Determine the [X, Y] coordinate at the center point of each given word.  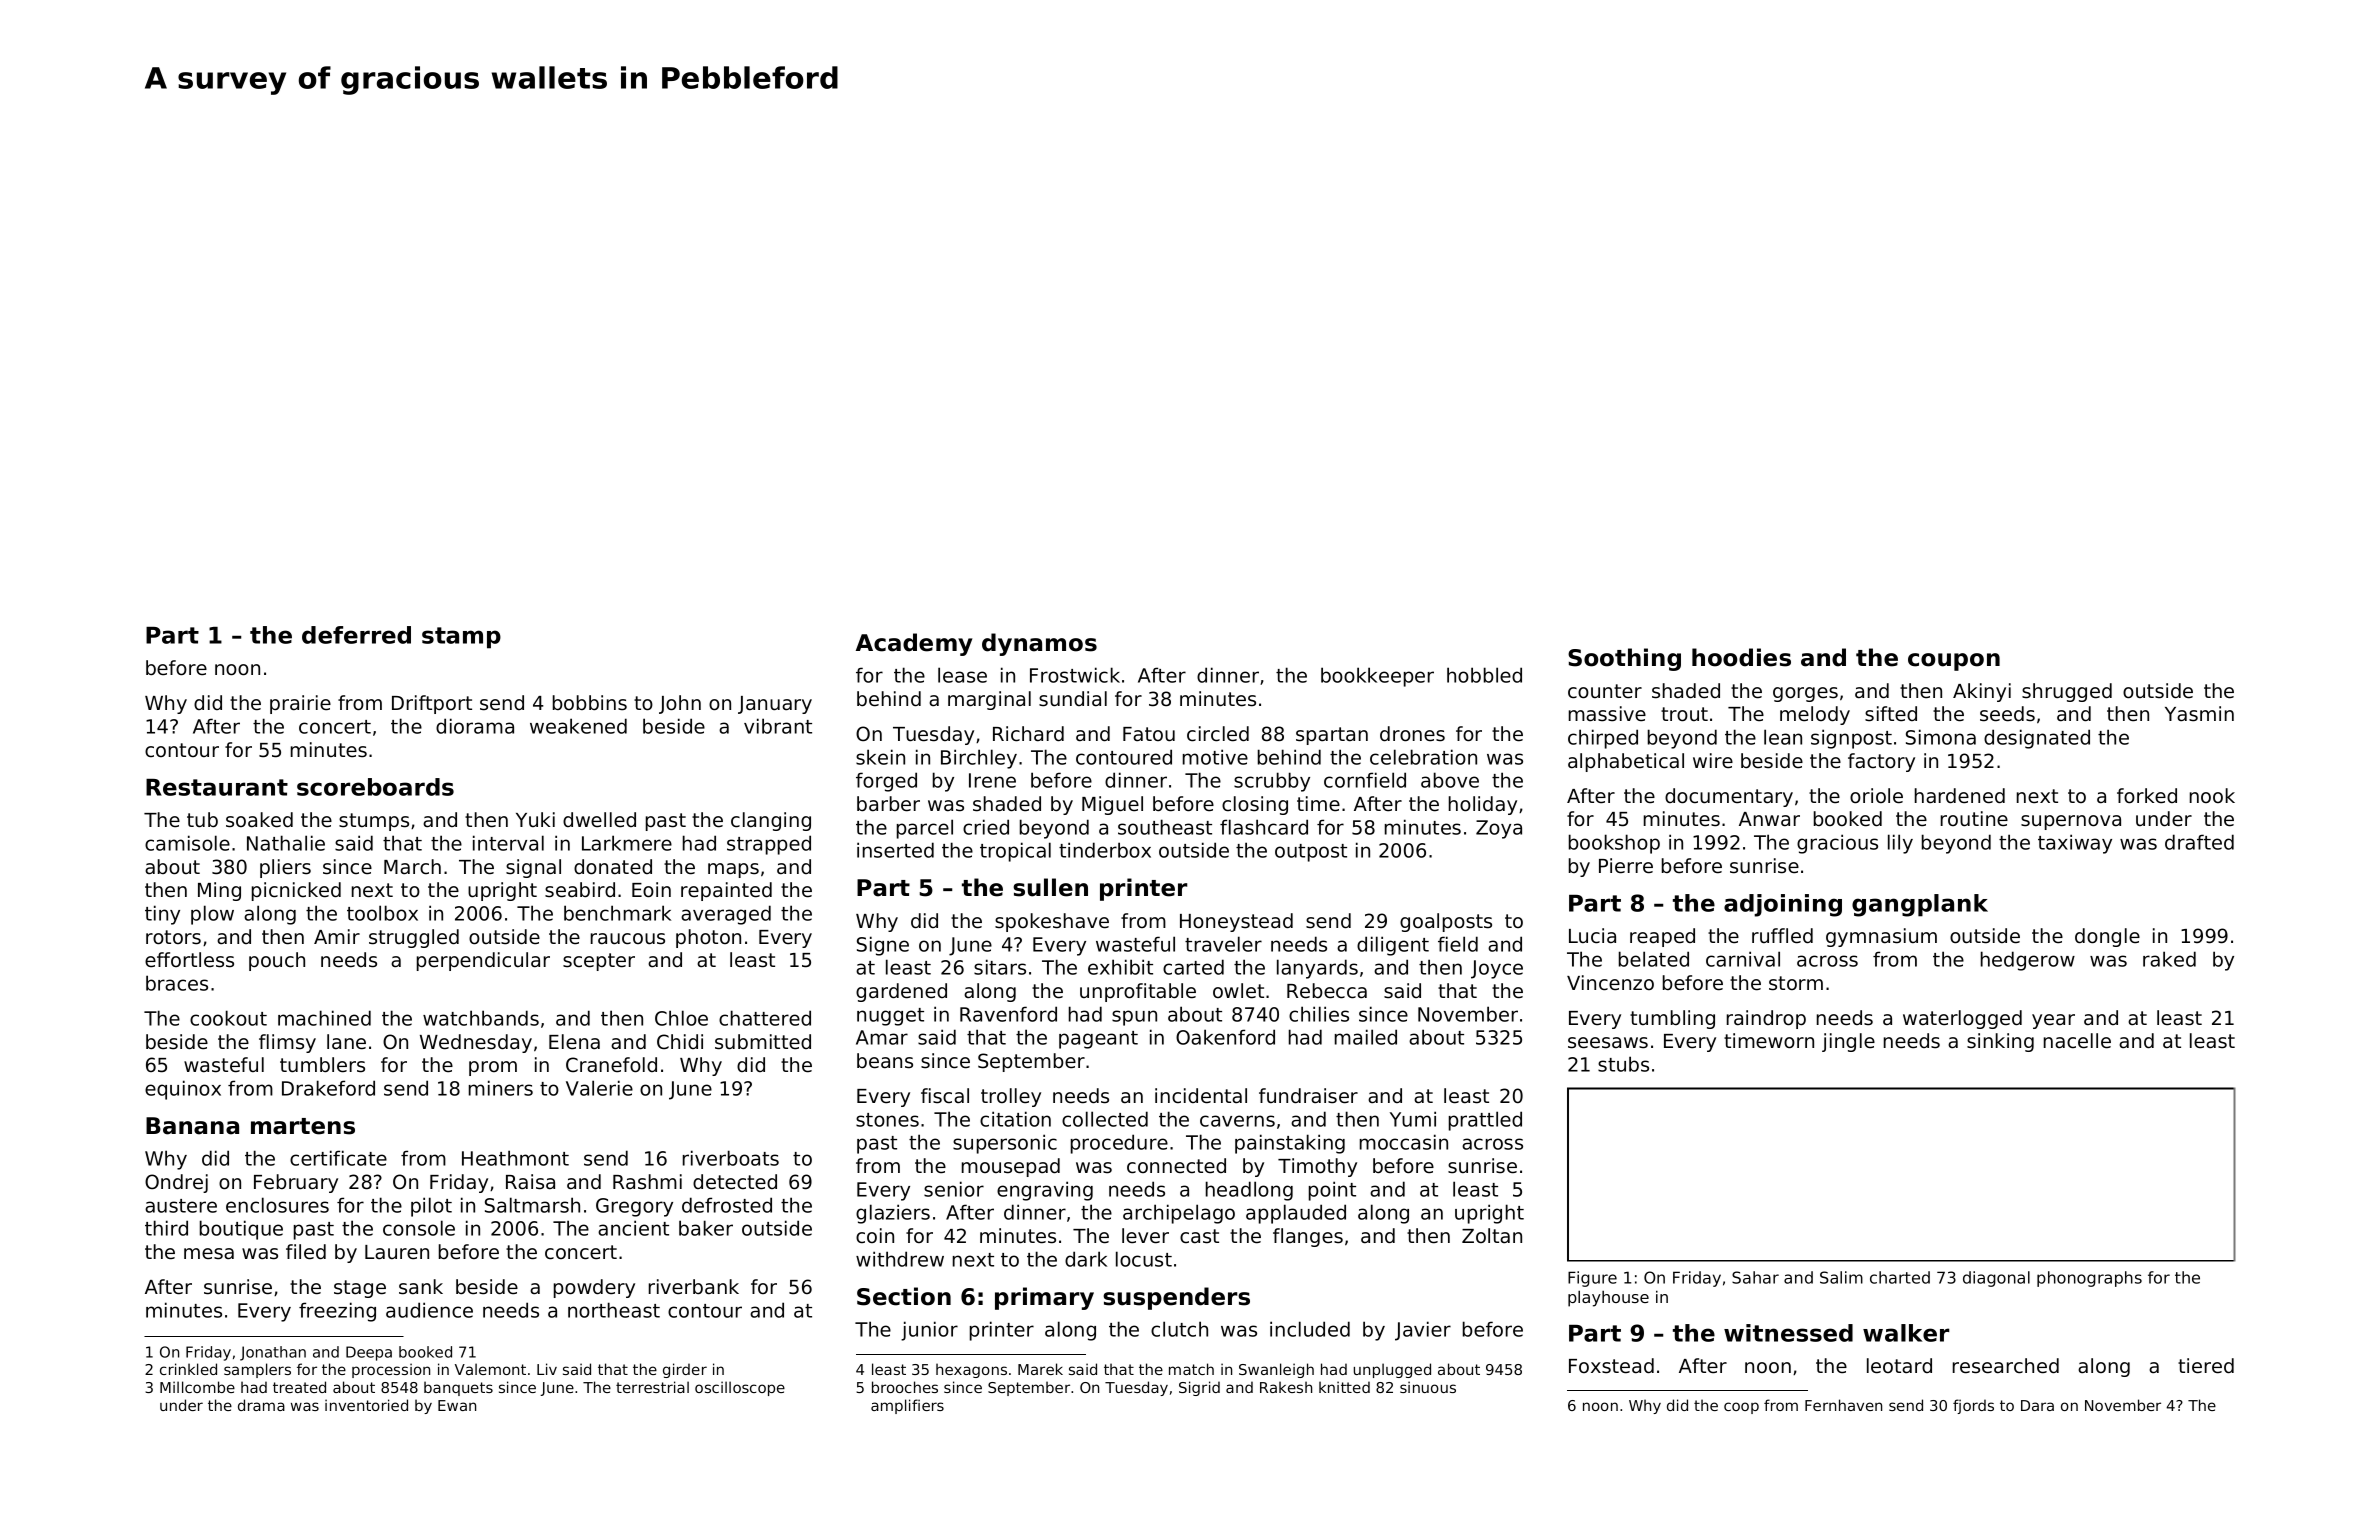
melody [1815, 715]
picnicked [296, 891]
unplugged [1392, 1370]
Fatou [1149, 734]
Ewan [457, 1405]
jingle [1848, 1042]
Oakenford [1225, 1037]
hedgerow [2028, 961]
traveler [1223, 944]
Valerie [599, 1088]
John [680, 704]
